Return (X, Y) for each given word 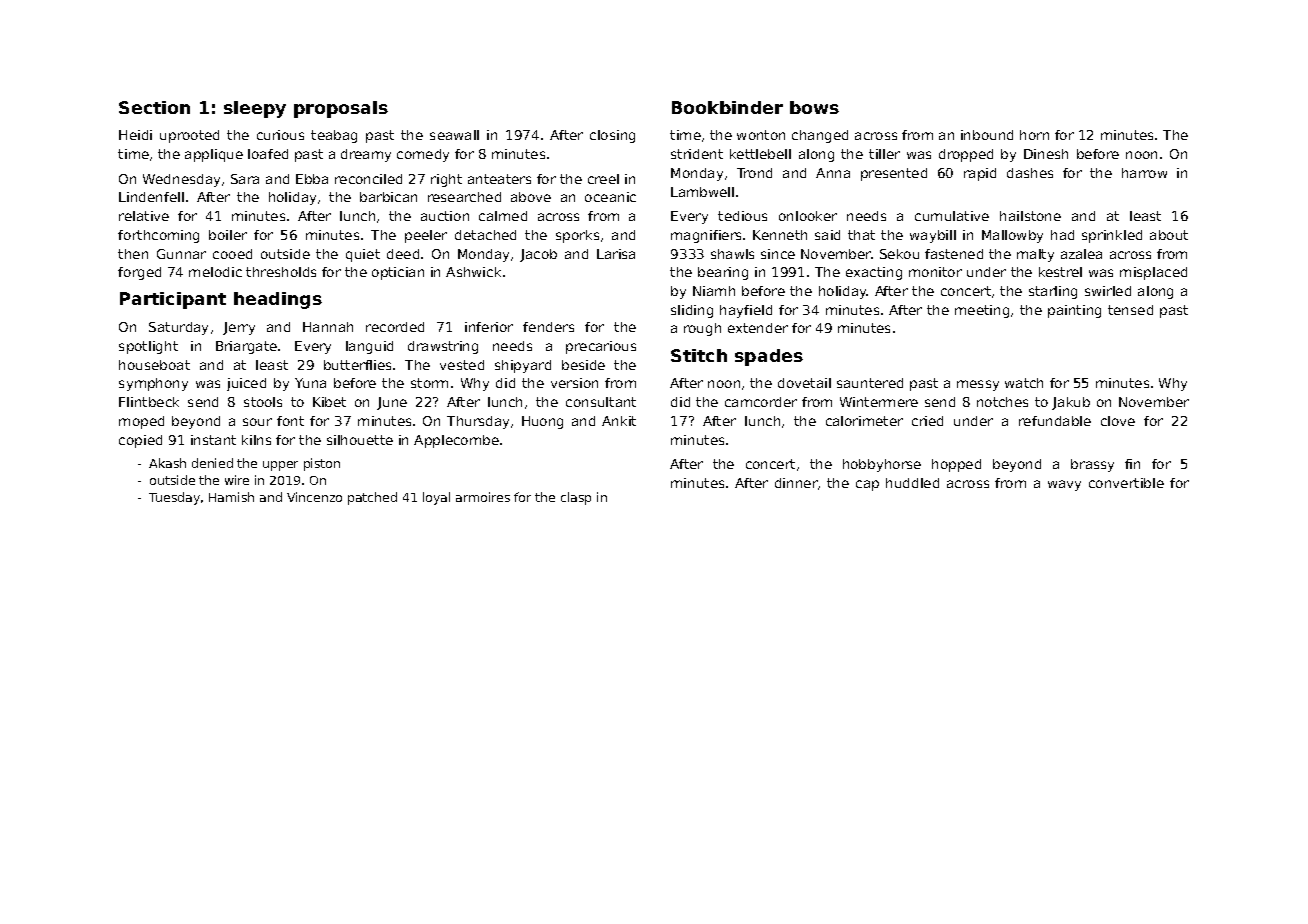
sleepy (255, 109)
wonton (761, 135)
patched (372, 498)
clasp (576, 498)
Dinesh (1046, 154)
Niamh (714, 291)
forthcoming (158, 236)
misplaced (1153, 273)
